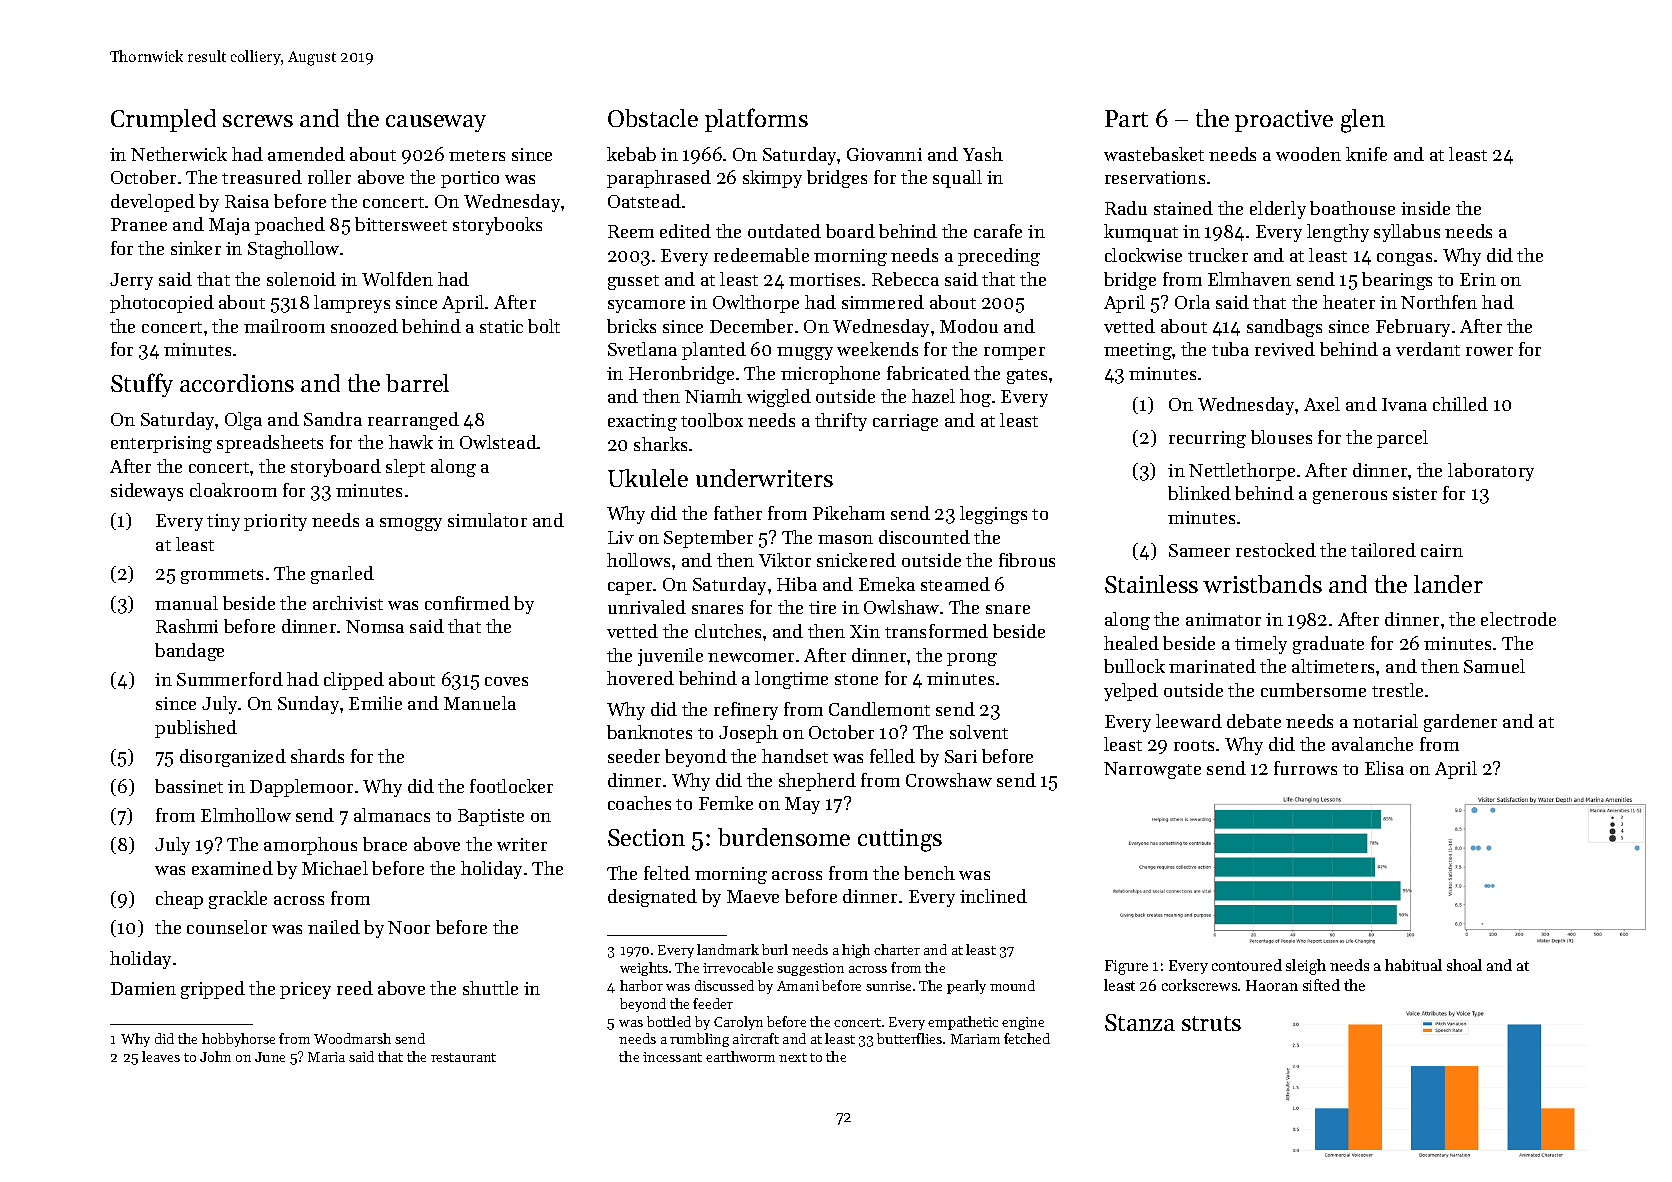  What do you see at coordinates (761, 255) in the screenshot?
I see `redeemable` at bounding box center [761, 255].
